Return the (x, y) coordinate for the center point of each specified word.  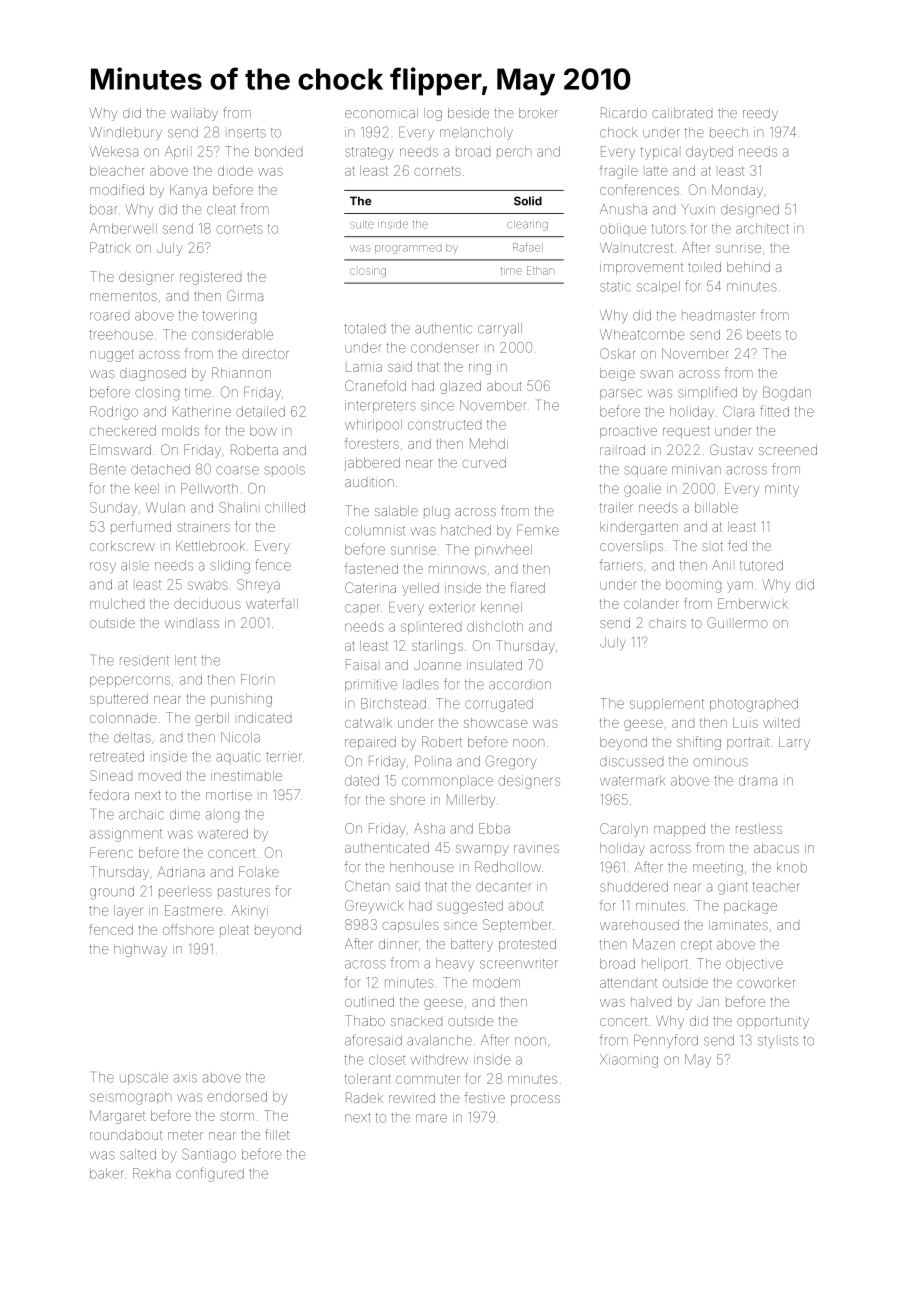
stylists (778, 1042)
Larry (794, 743)
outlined (369, 1002)
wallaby (194, 114)
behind (748, 267)
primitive (371, 685)
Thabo (365, 1020)
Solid (528, 201)
